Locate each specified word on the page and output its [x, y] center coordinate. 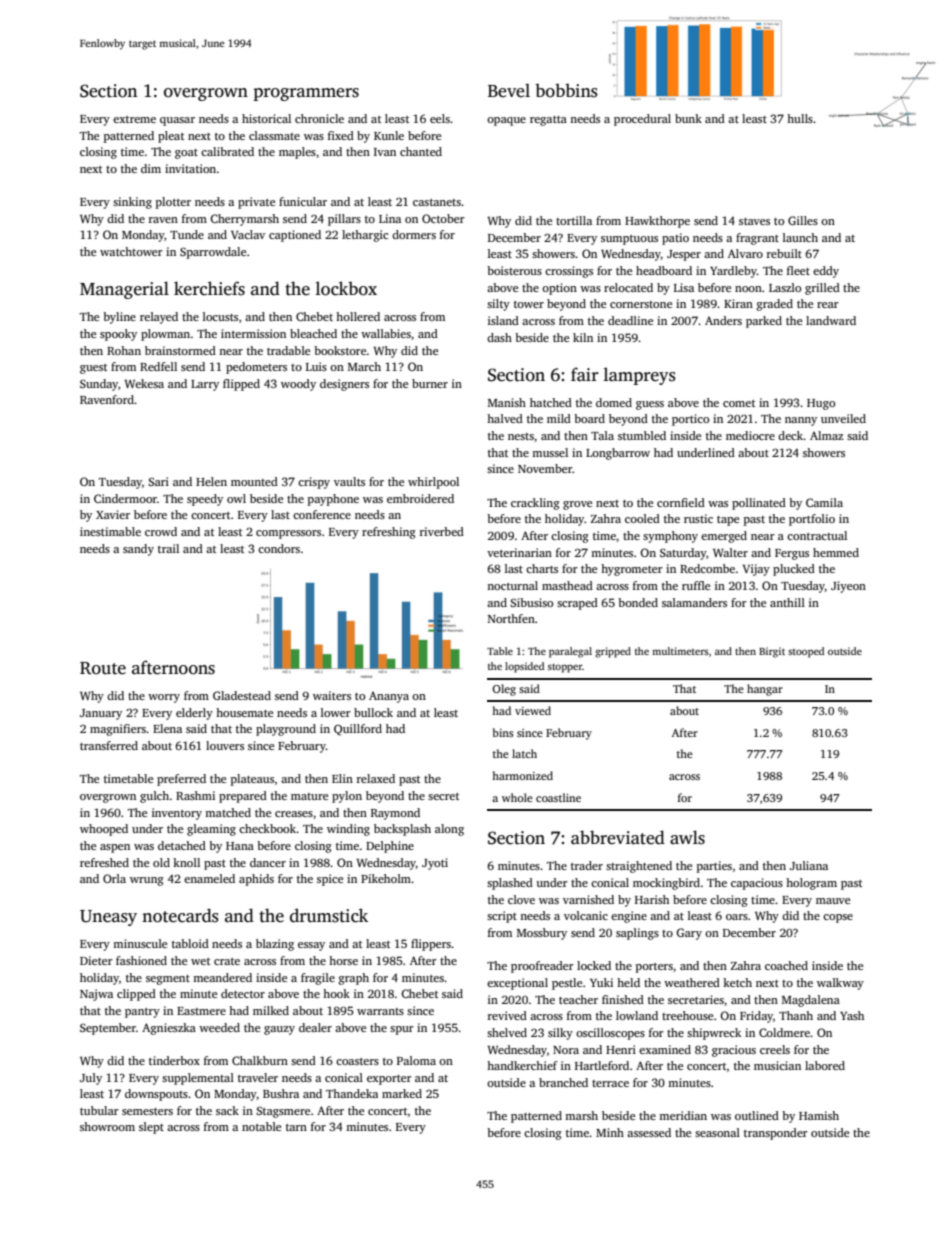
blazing [275, 945]
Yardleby [733, 272]
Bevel [509, 90]
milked [271, 1010]
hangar [765, 690]
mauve [833, 901]
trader [587, 865]
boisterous [514, 270]
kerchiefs [209, 288]
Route [103, 668]
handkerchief [522, 1065]
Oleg [504, 690]
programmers [306, 94]
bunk [688, 118]
